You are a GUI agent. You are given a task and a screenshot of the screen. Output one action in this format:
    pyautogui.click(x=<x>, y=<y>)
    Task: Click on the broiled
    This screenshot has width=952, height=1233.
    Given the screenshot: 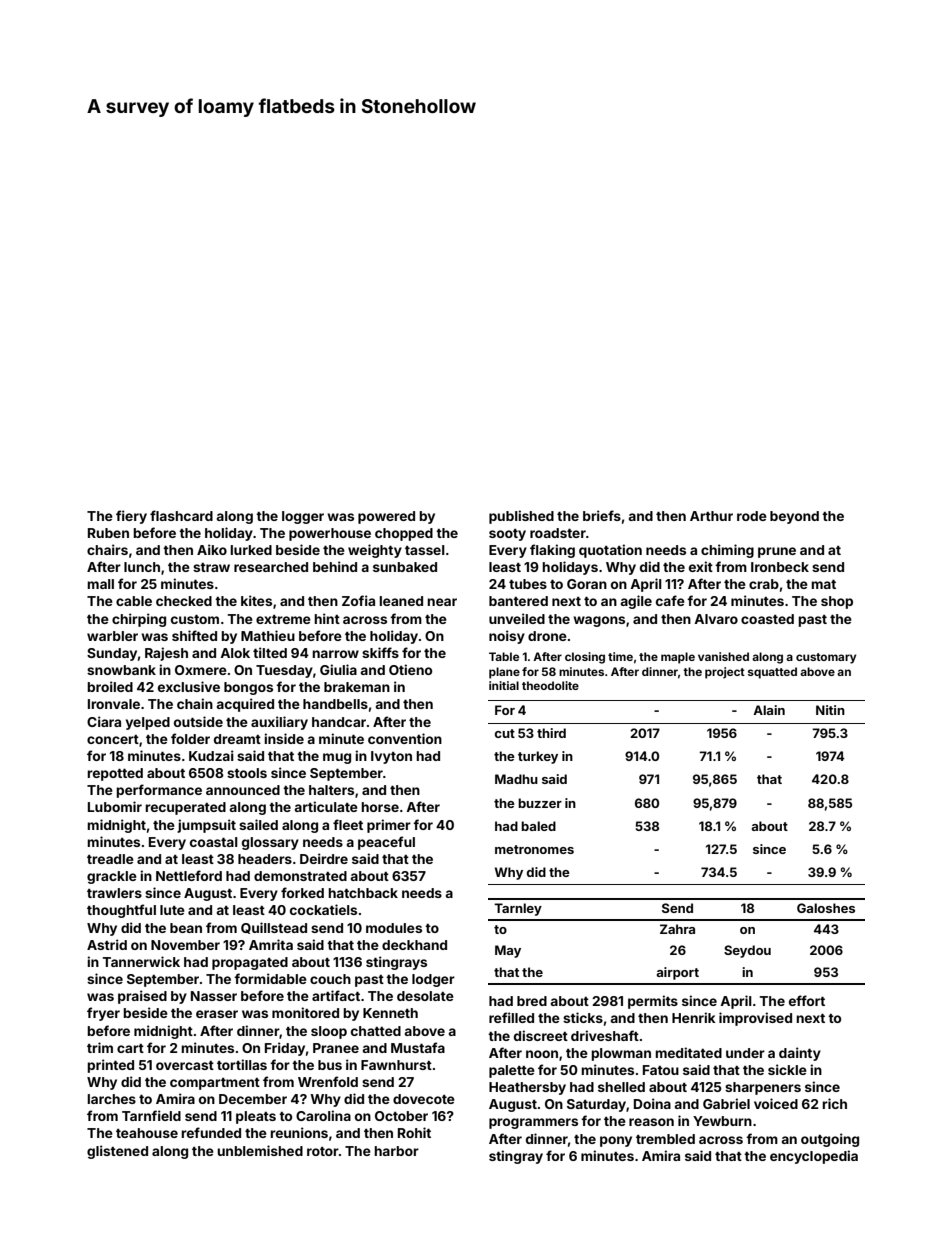 What is the action you would take?
    pyautogui.click(x=110, y=686)
